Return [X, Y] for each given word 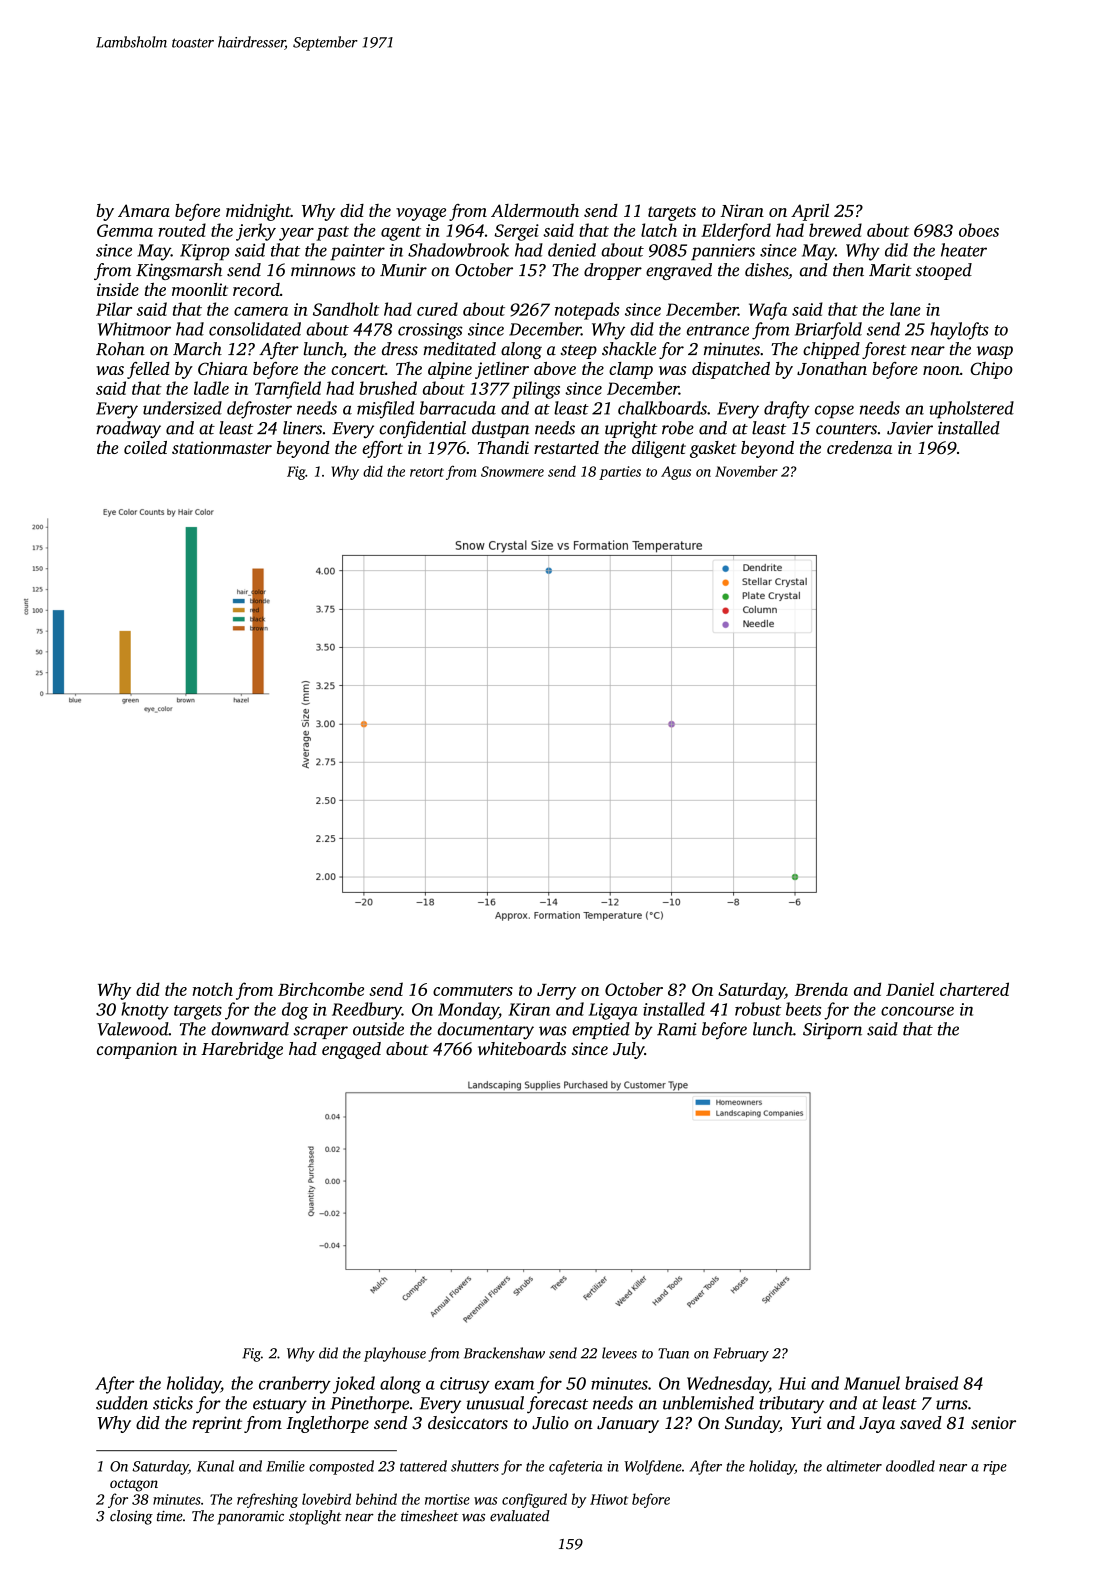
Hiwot [609, 1499]
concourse [917, 1011]
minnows [323, 270]
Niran [742, 210]
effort [382, 449]
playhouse [395, 1354]
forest [884, 350]
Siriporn [832, 1031]
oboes [979, 230]
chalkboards [662, 408]
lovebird [326, 1499]
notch [213, 989]
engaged [351, 1050]
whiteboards [522, 1048]
